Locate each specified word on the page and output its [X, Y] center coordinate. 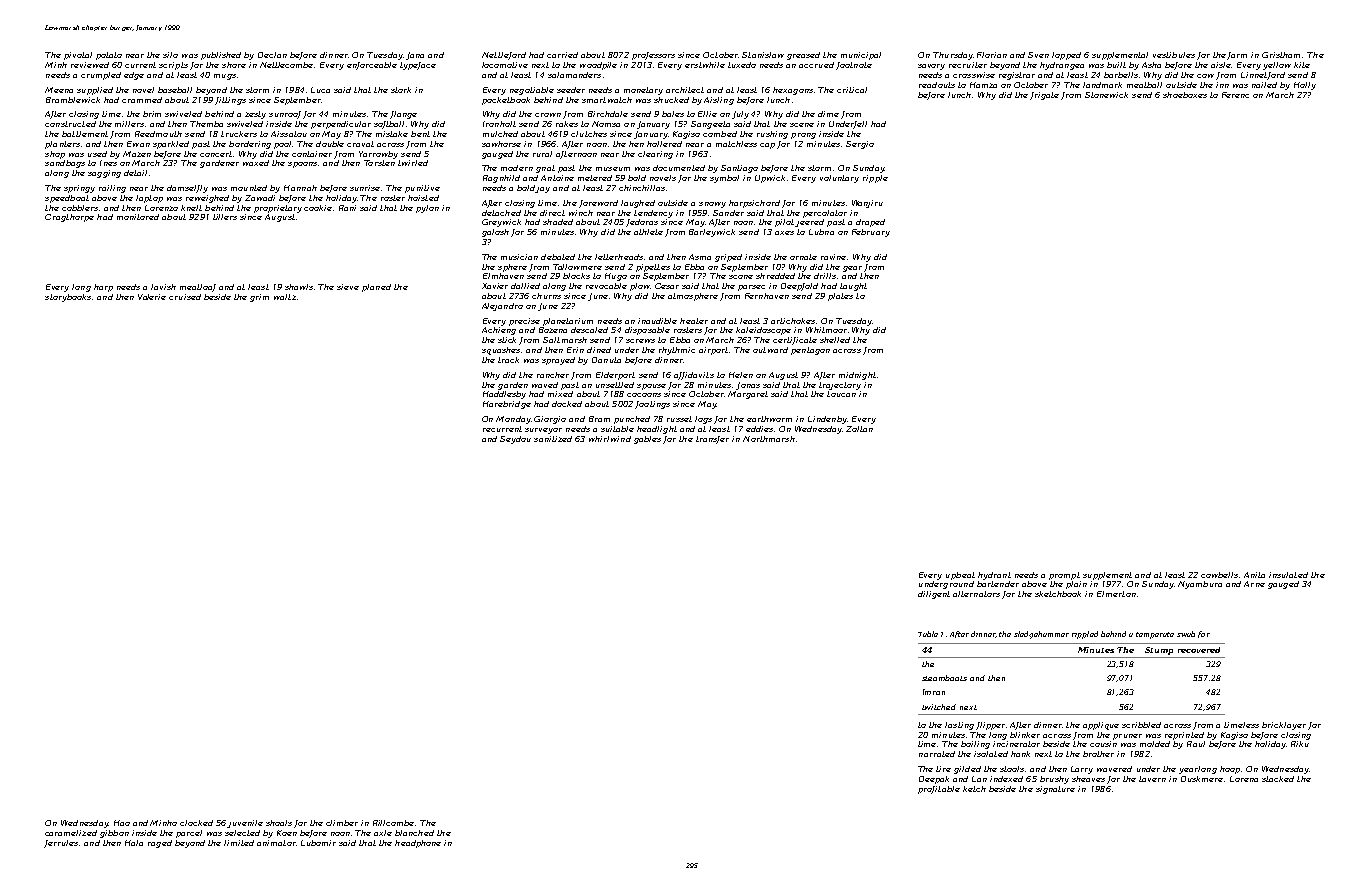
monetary [643, 91]
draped [870, 223]
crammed [142, 100]
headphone [418, 844]
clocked [196, 823]
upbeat [960, 576]
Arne [1254, 584]
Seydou [515, 440]
